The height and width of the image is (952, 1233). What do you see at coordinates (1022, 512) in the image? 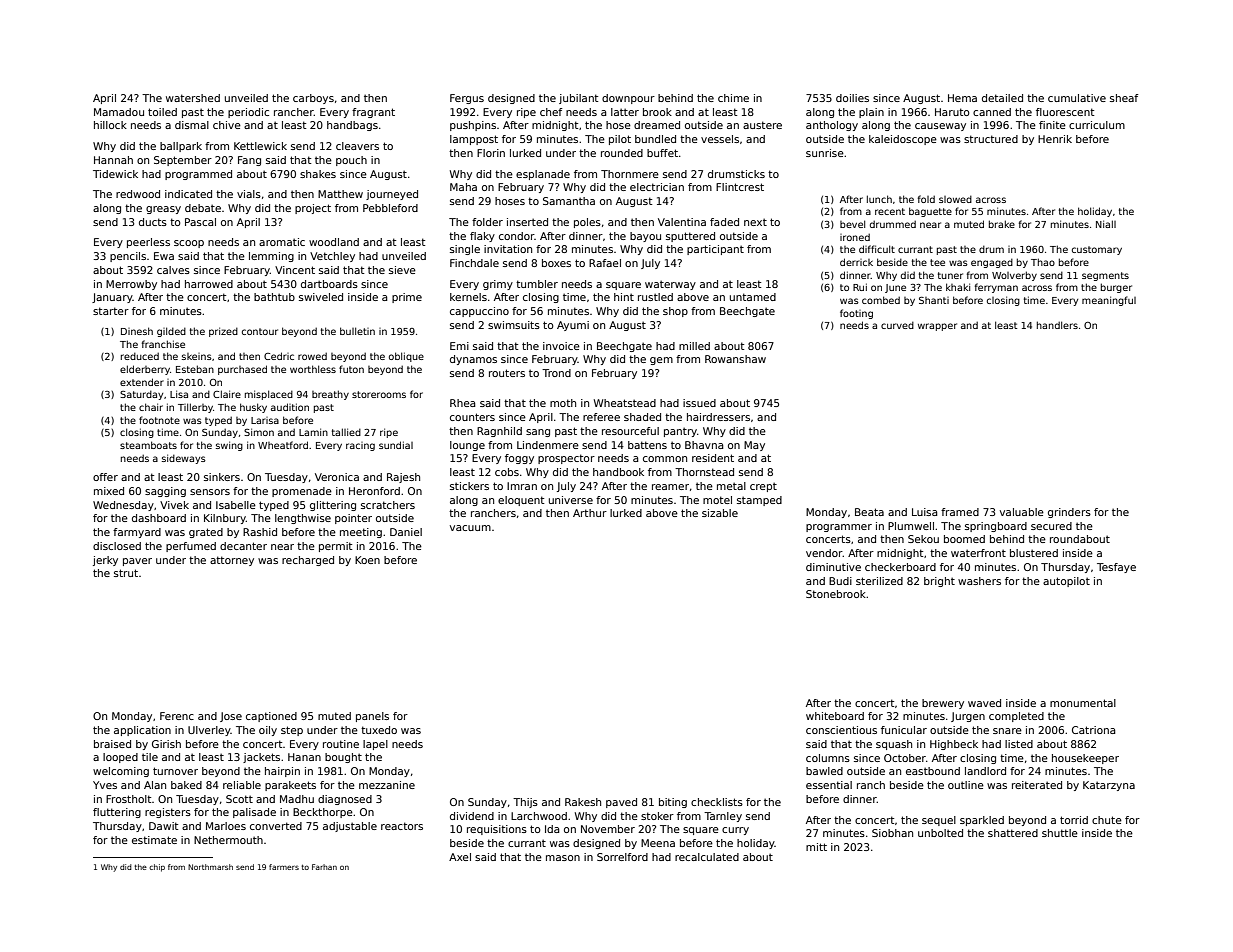
I see `valuable` at bounding box center [1022, 512].
